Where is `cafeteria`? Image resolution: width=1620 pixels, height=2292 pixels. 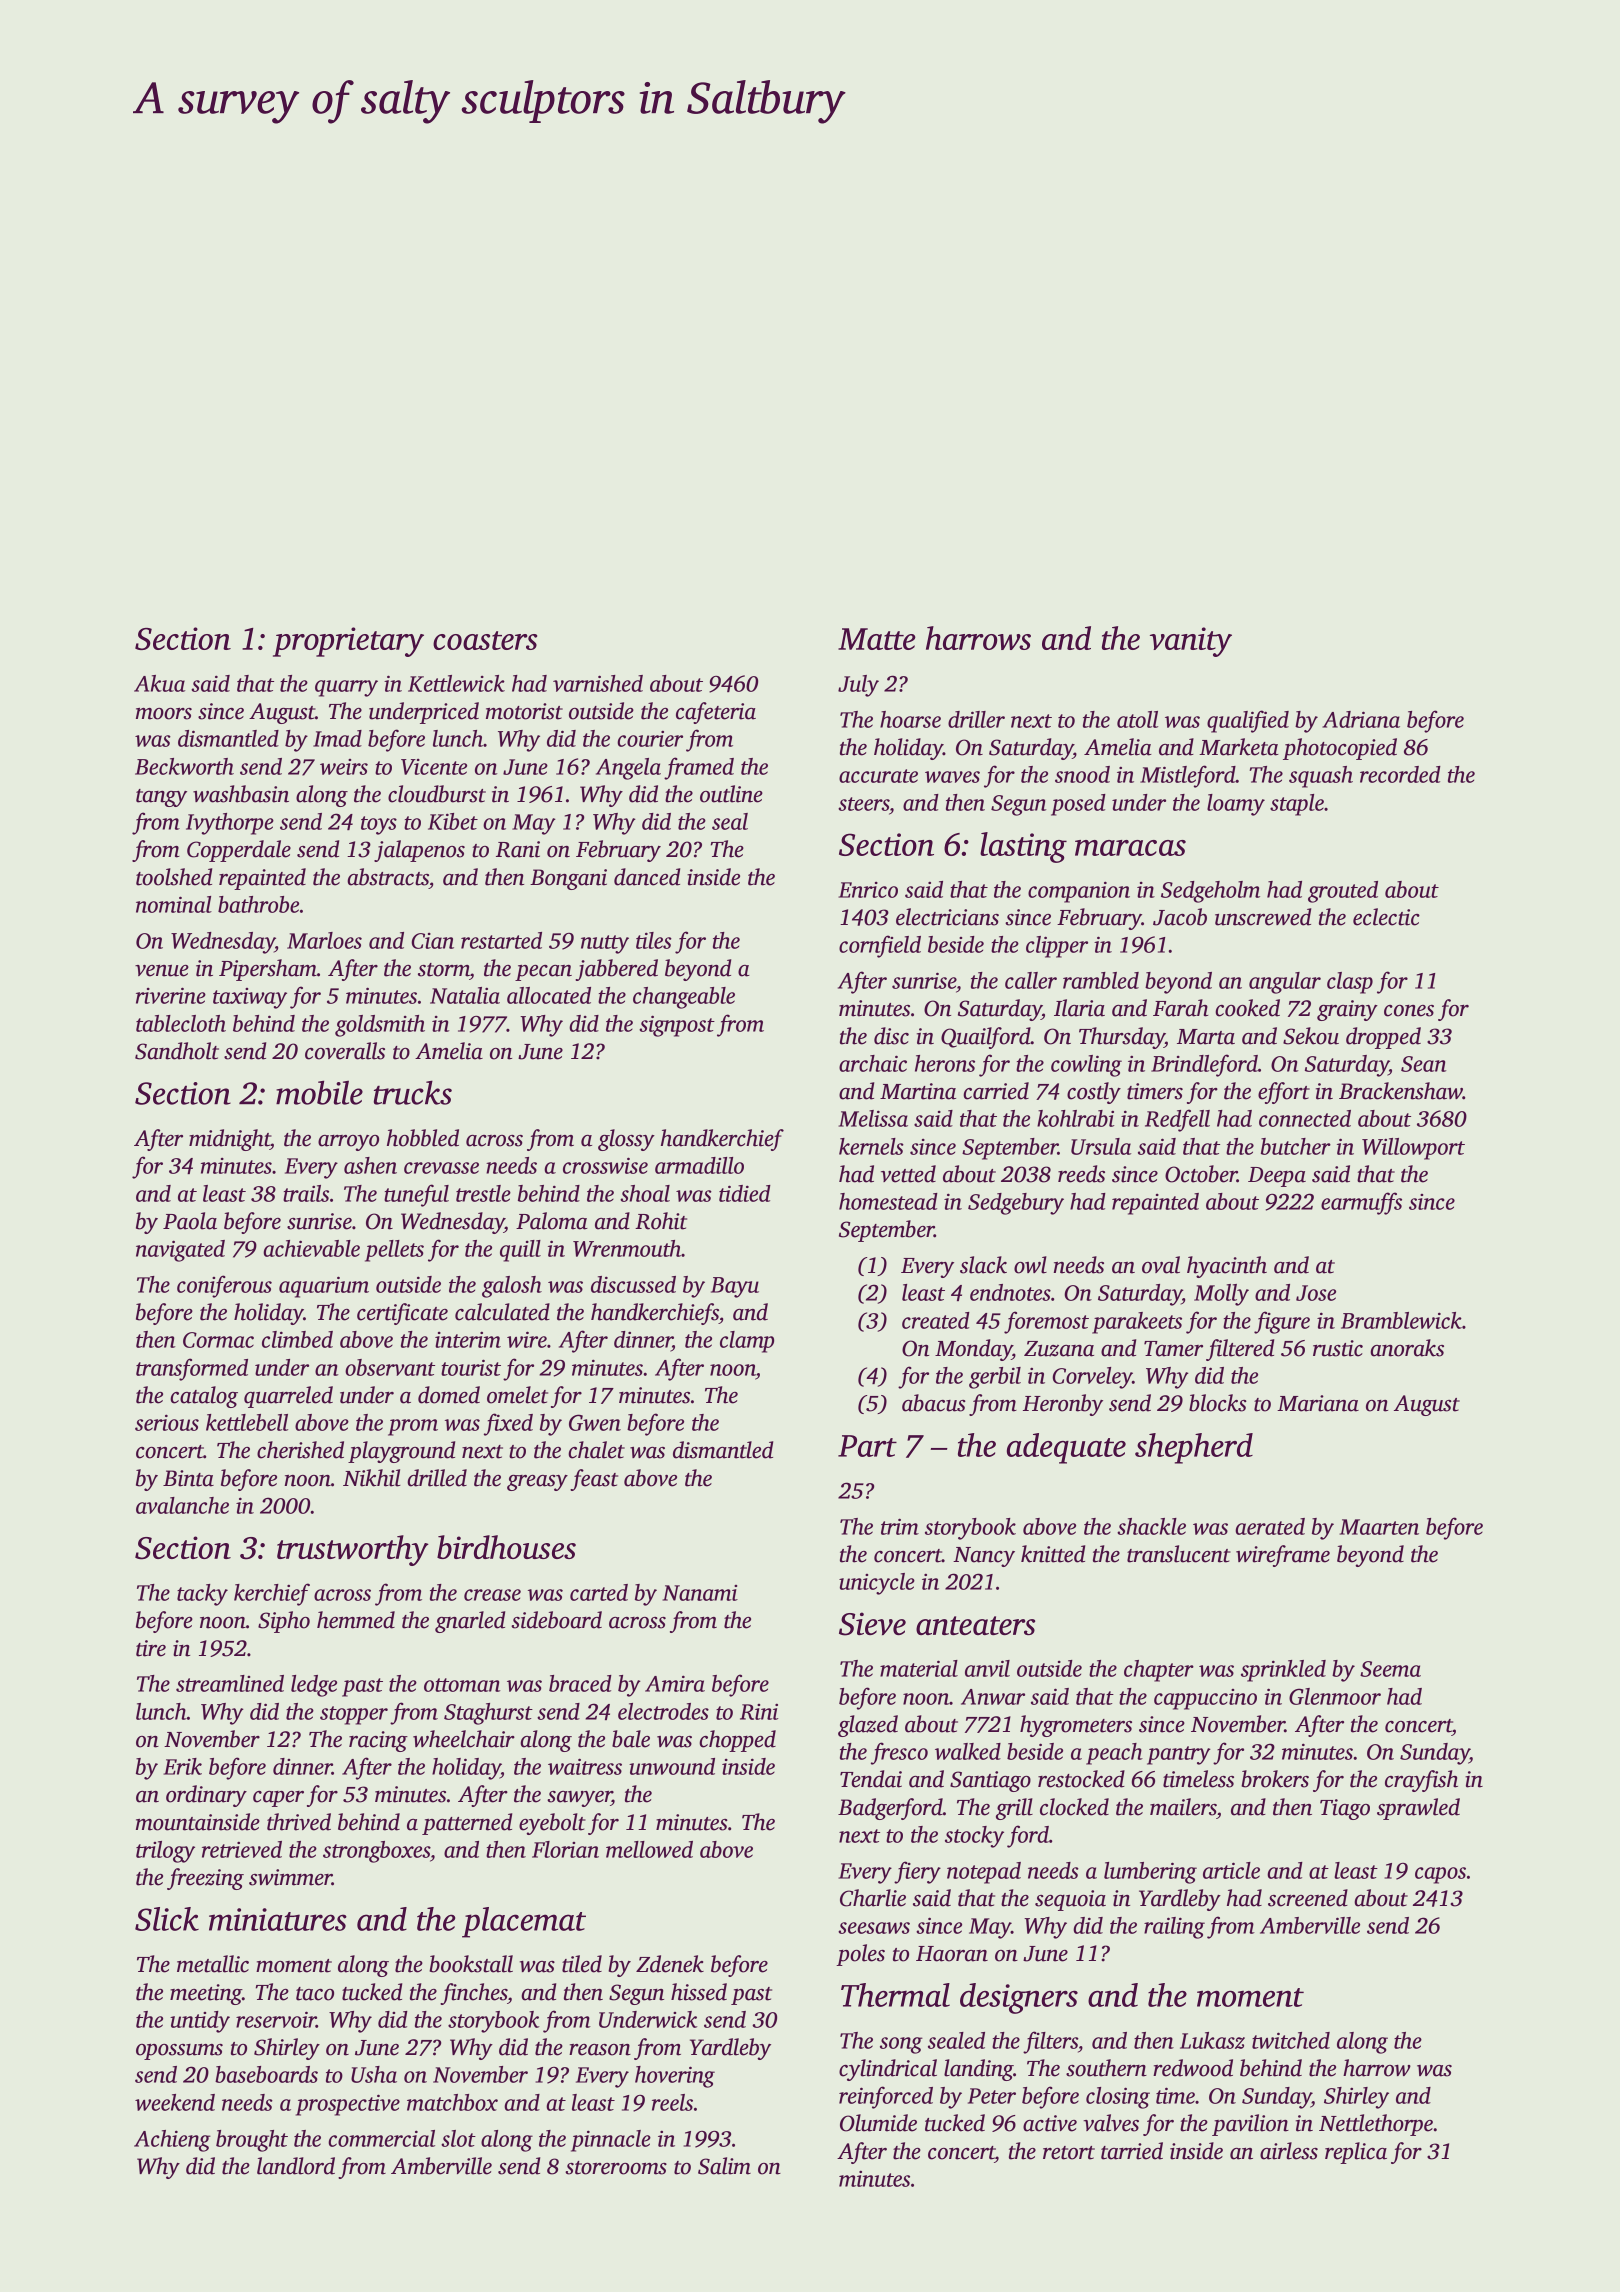 cafeteria is located at coordinates (716, 713).
